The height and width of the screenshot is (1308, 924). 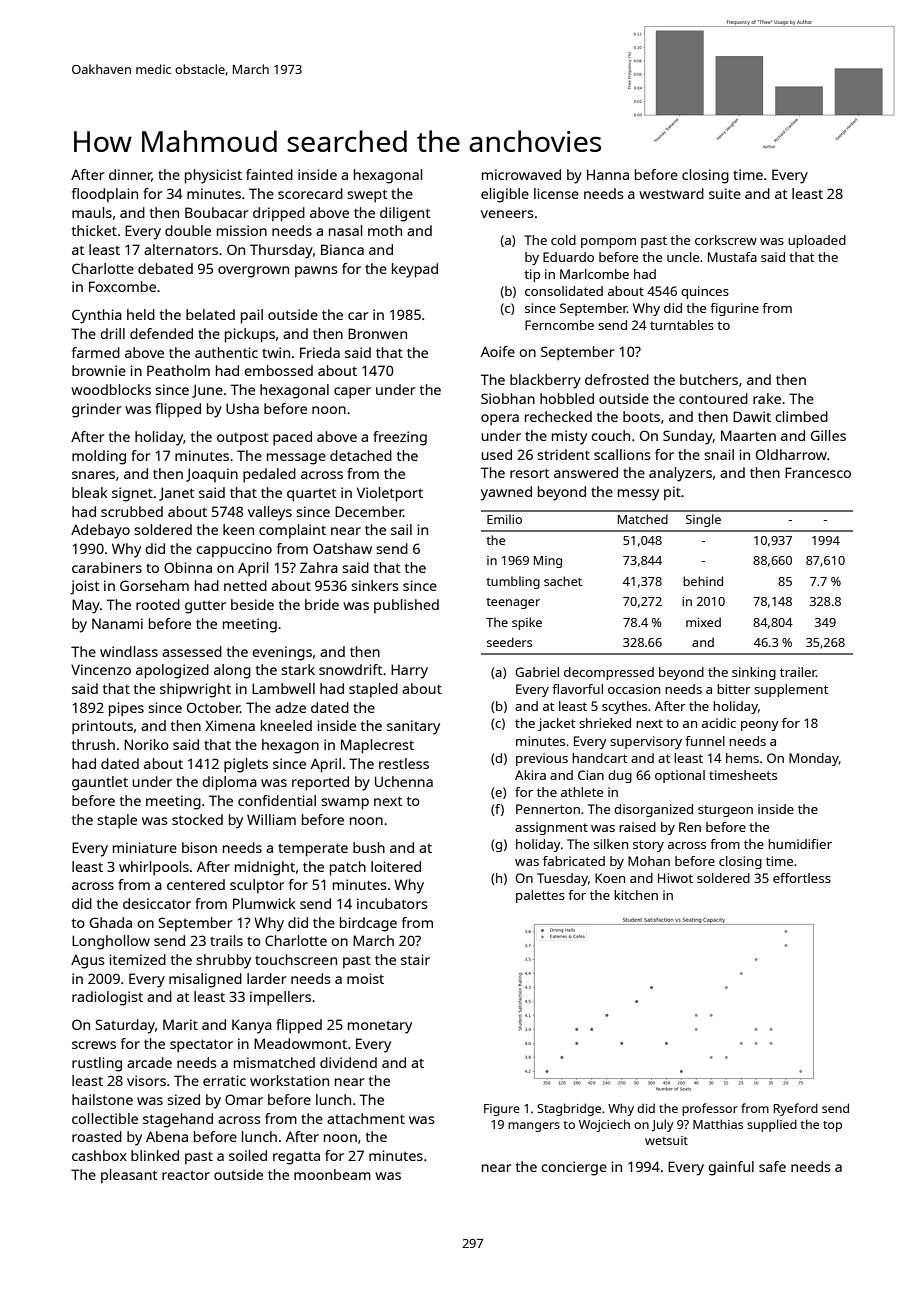 I want to click on suite, so click(x=725, y=193).
